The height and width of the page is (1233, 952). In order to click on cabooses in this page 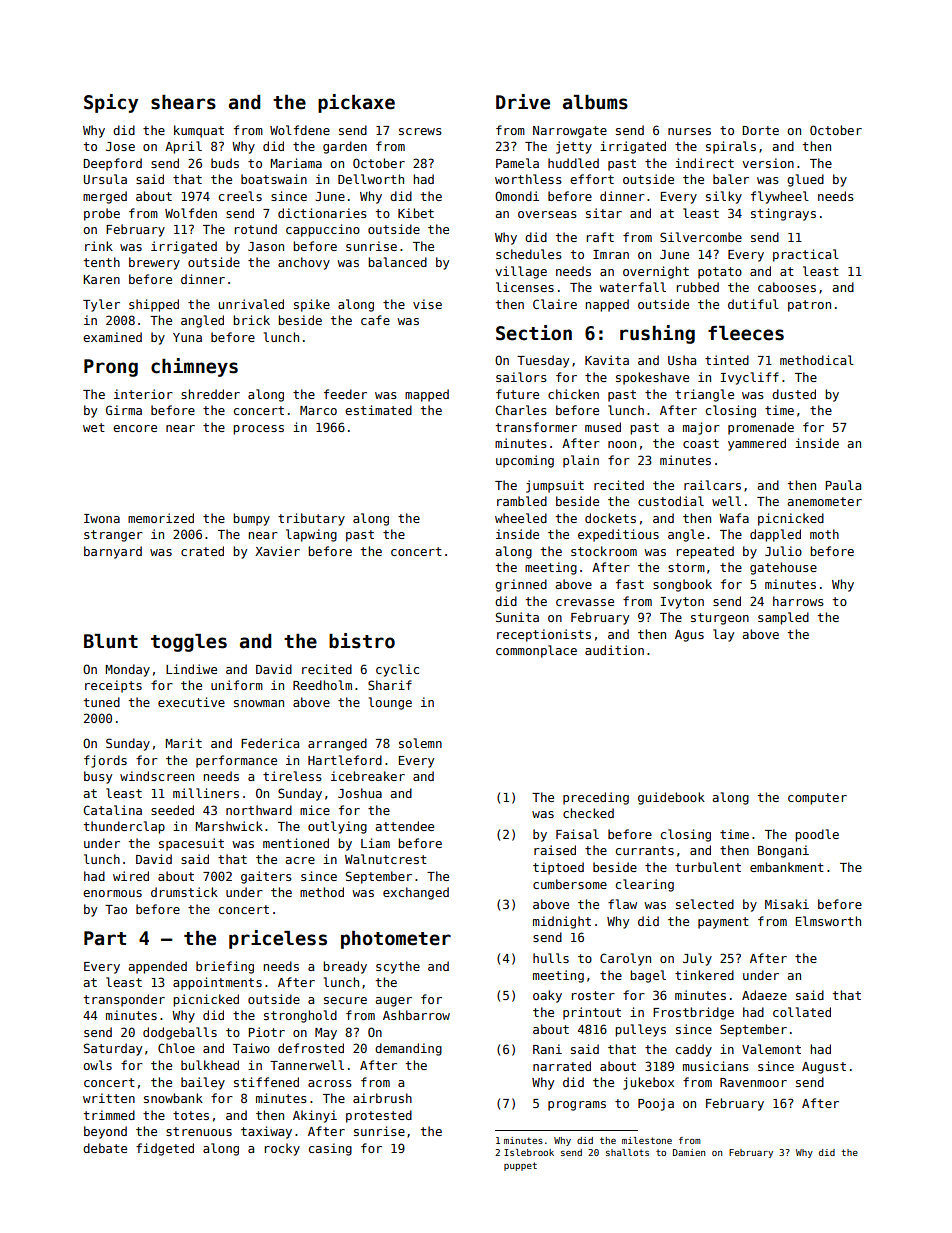, I will do `click(787, 287)`.
